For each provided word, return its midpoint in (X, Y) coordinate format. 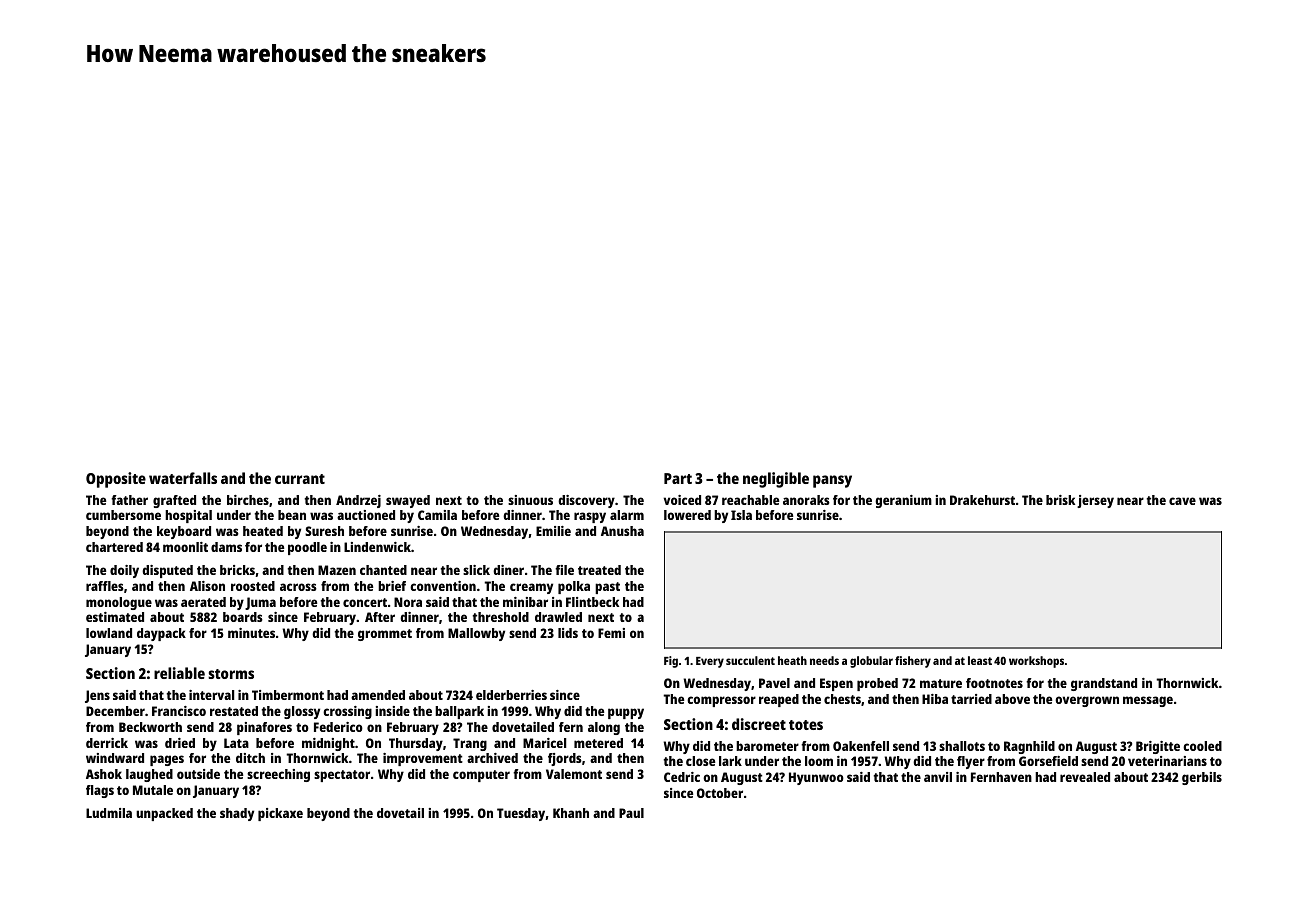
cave (1182, 501)
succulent (750, 660)
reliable (179, 673)
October (720, 793)
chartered (114, 547)
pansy (832, 481)
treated (599, 570)
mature (941, 683)
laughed (149, 775)
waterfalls (183, 478)
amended (378, 695)
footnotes (994, 683)
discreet (759, 724)
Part (678, 478)
